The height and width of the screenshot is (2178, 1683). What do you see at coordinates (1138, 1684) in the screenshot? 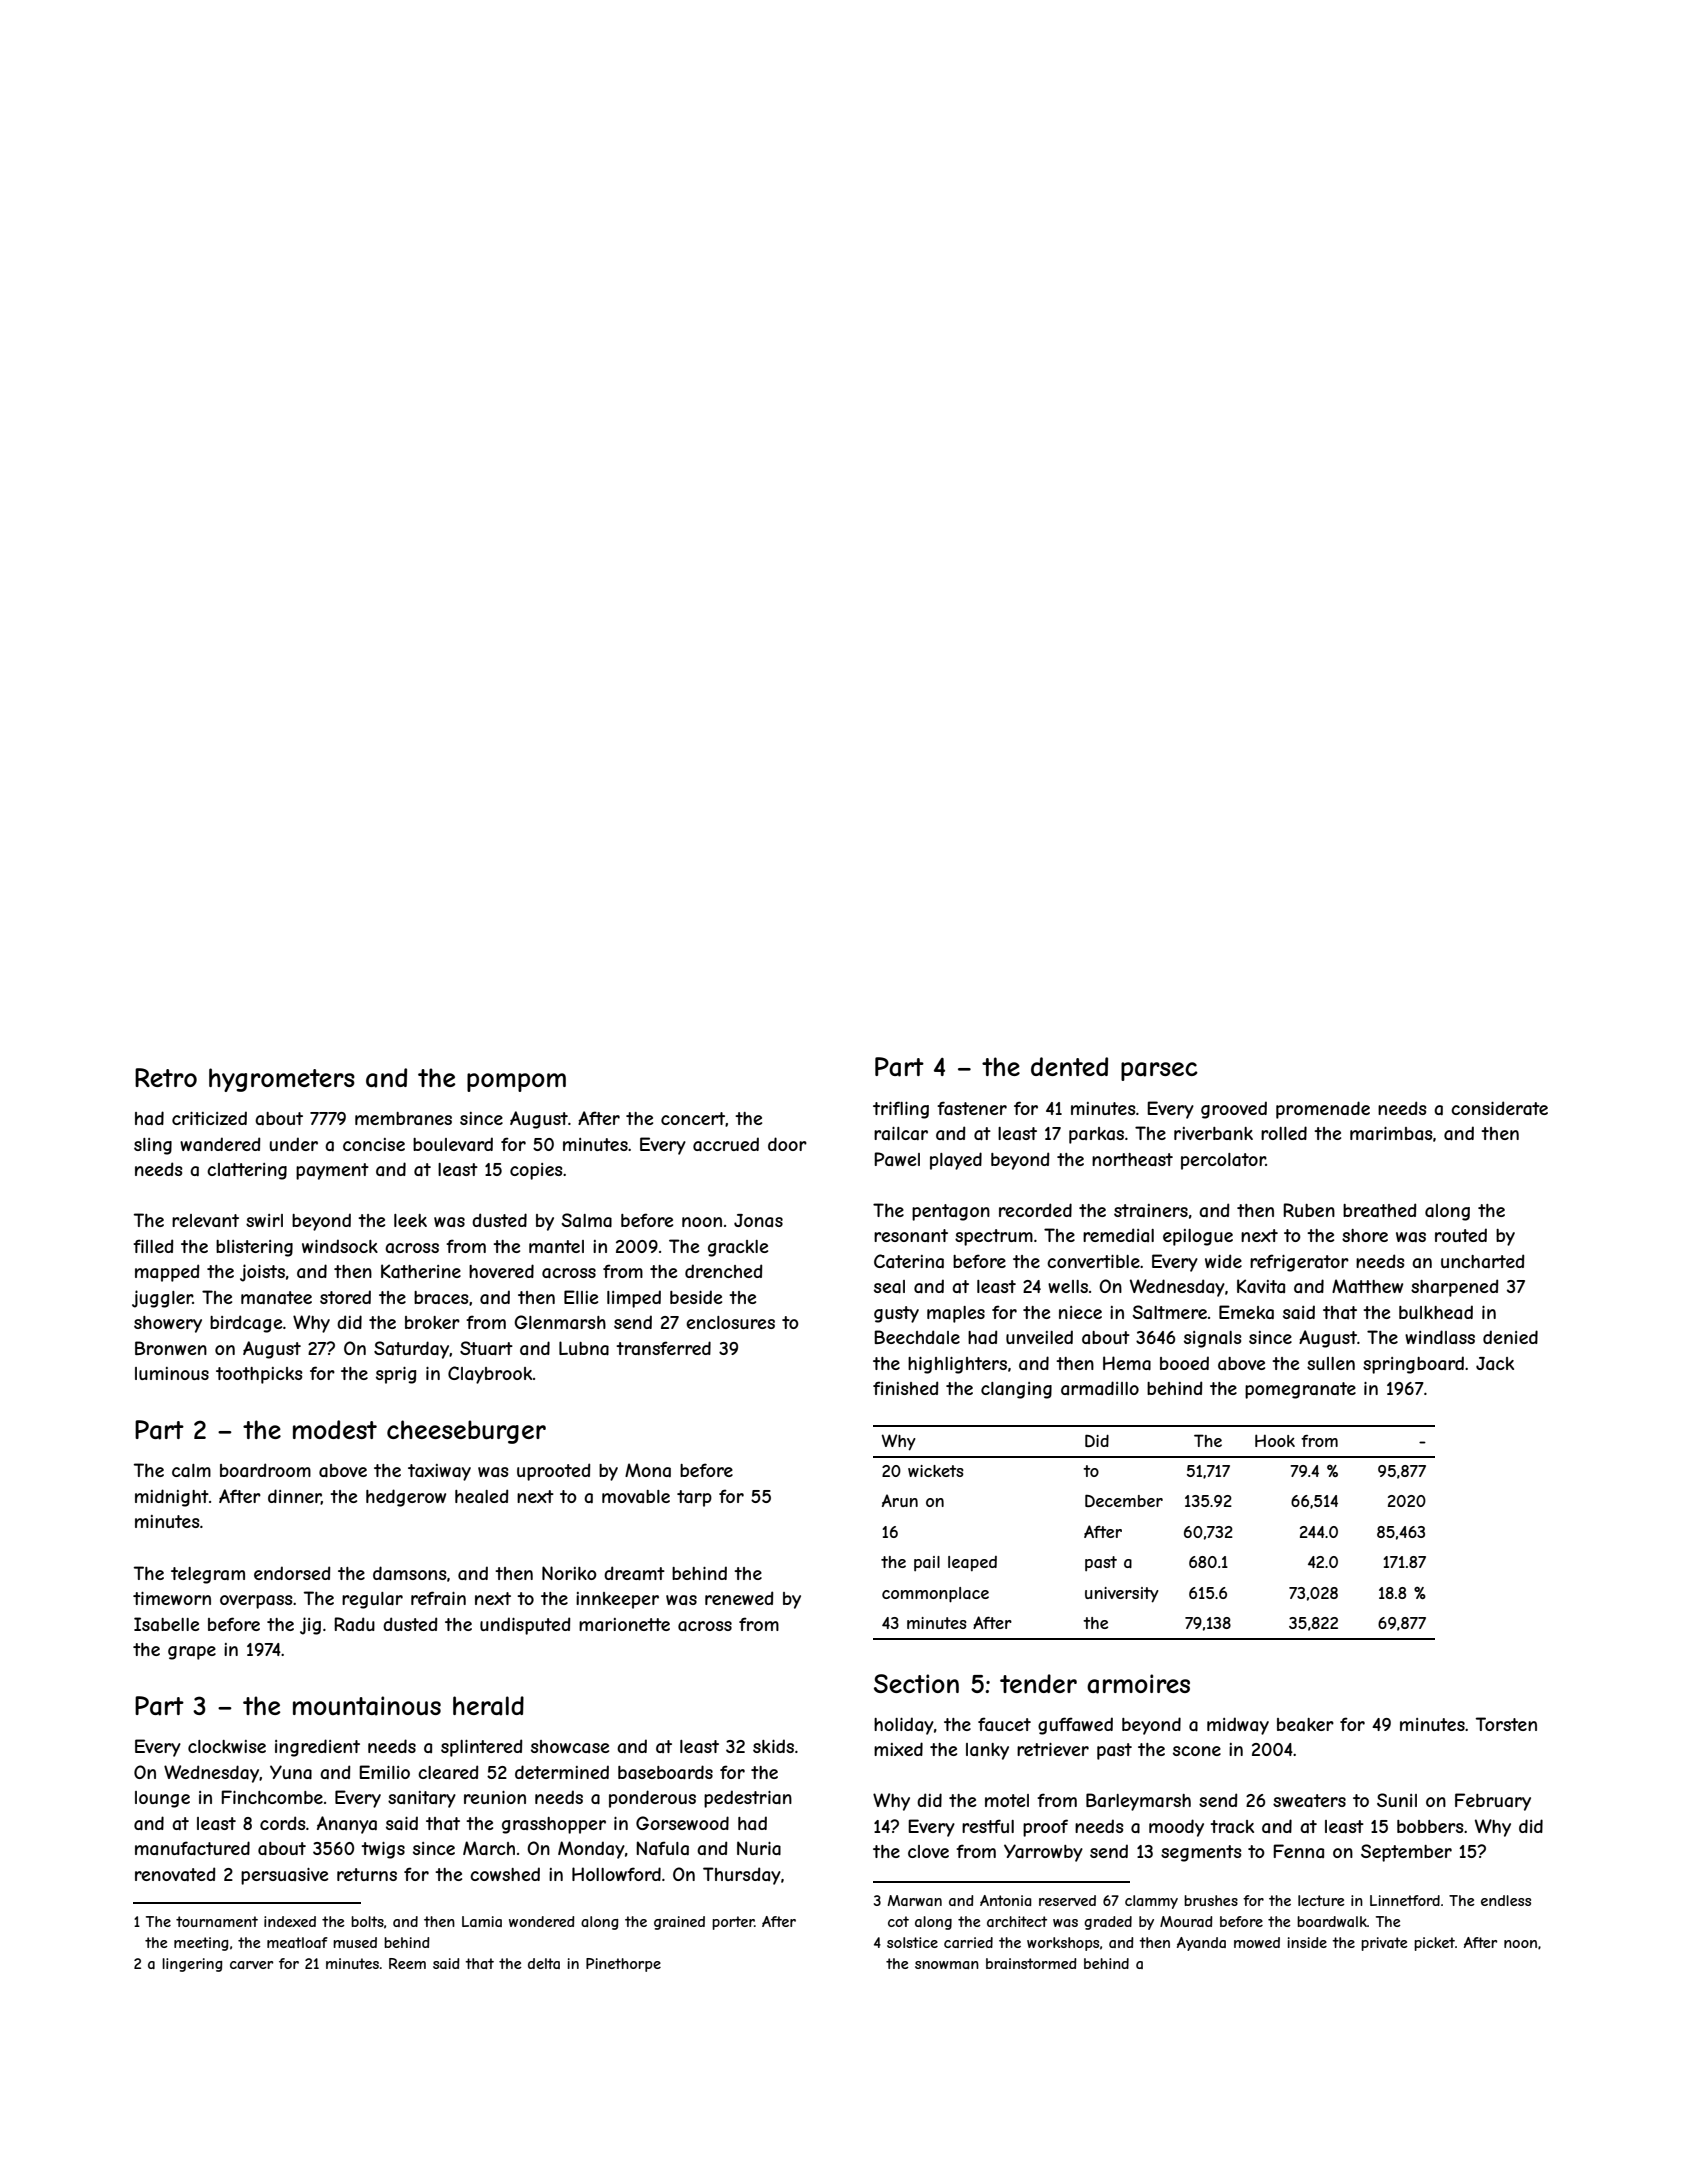
I see `armoires` at bounding box center [1138, 1684].
